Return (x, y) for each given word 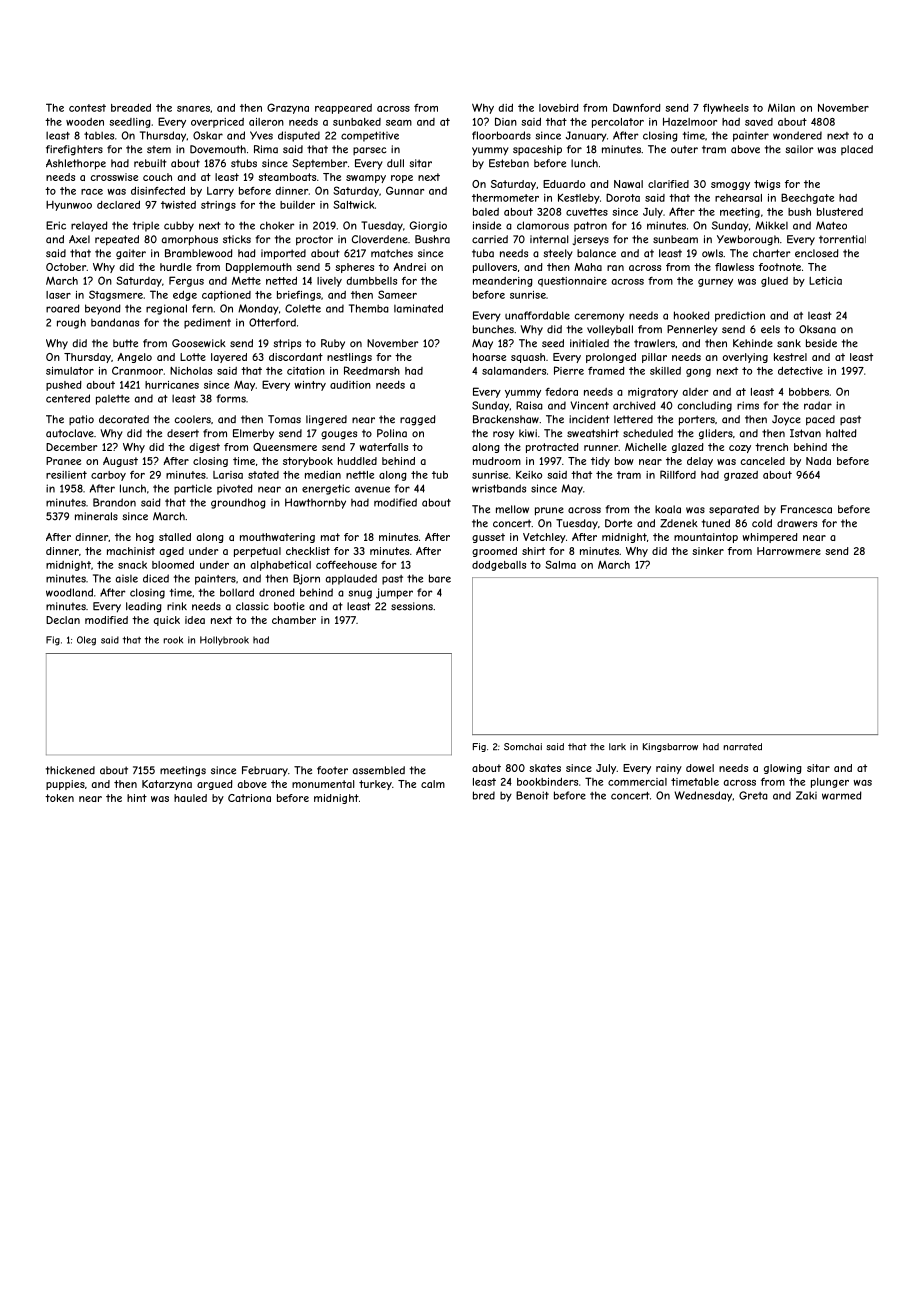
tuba (483, 253)
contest (87, 108)
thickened (70, 770)
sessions (412, 606)
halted (841, 433)
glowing (783, 769)
